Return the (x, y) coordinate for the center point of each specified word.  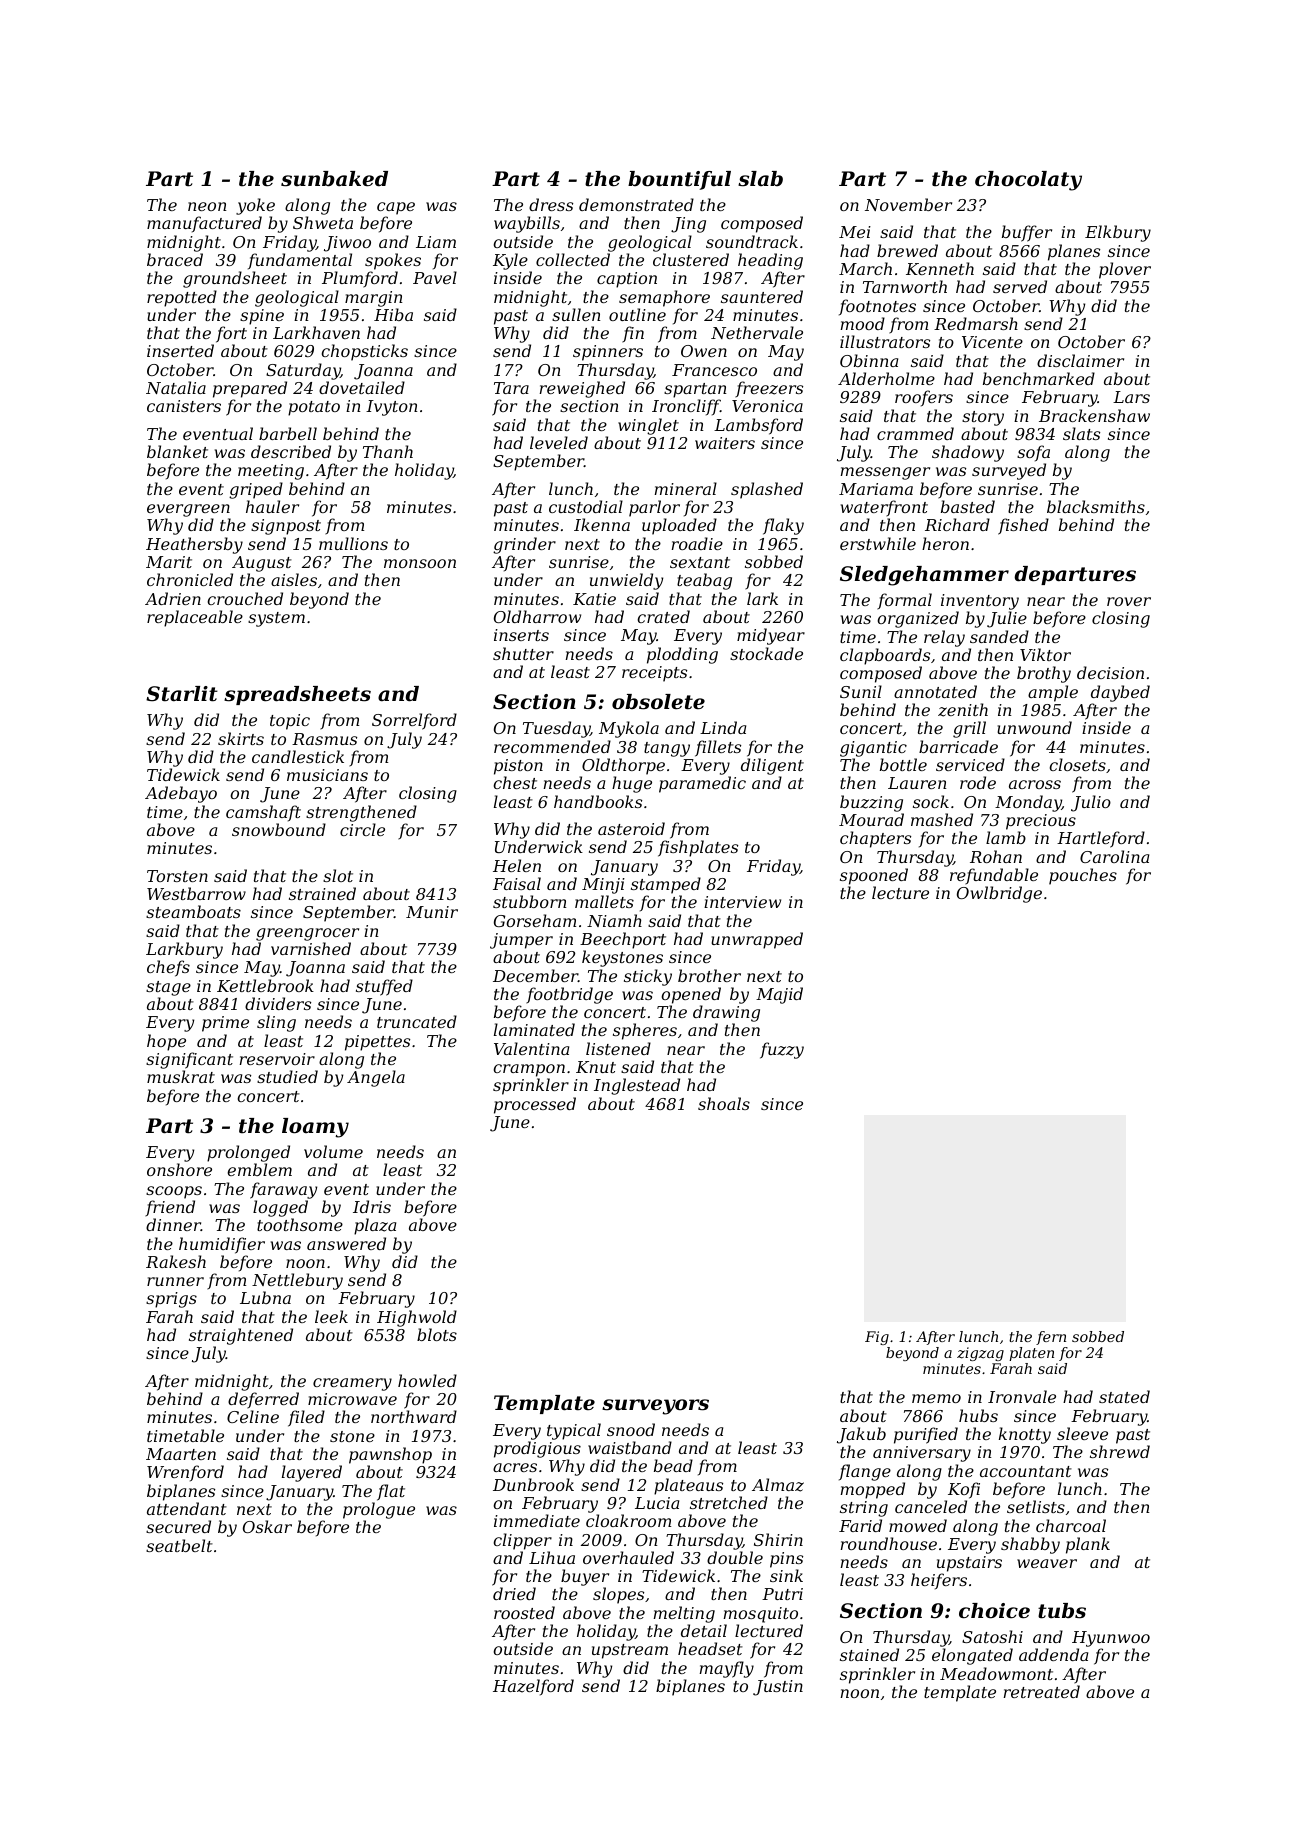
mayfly (727, 1669)
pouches (1083, 876)
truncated (417, 1021)
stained (869, 1654)
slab (760, 179)
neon (207, 206)
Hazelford (533, 1687)
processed (535, 1105)
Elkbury (1118, 233)
